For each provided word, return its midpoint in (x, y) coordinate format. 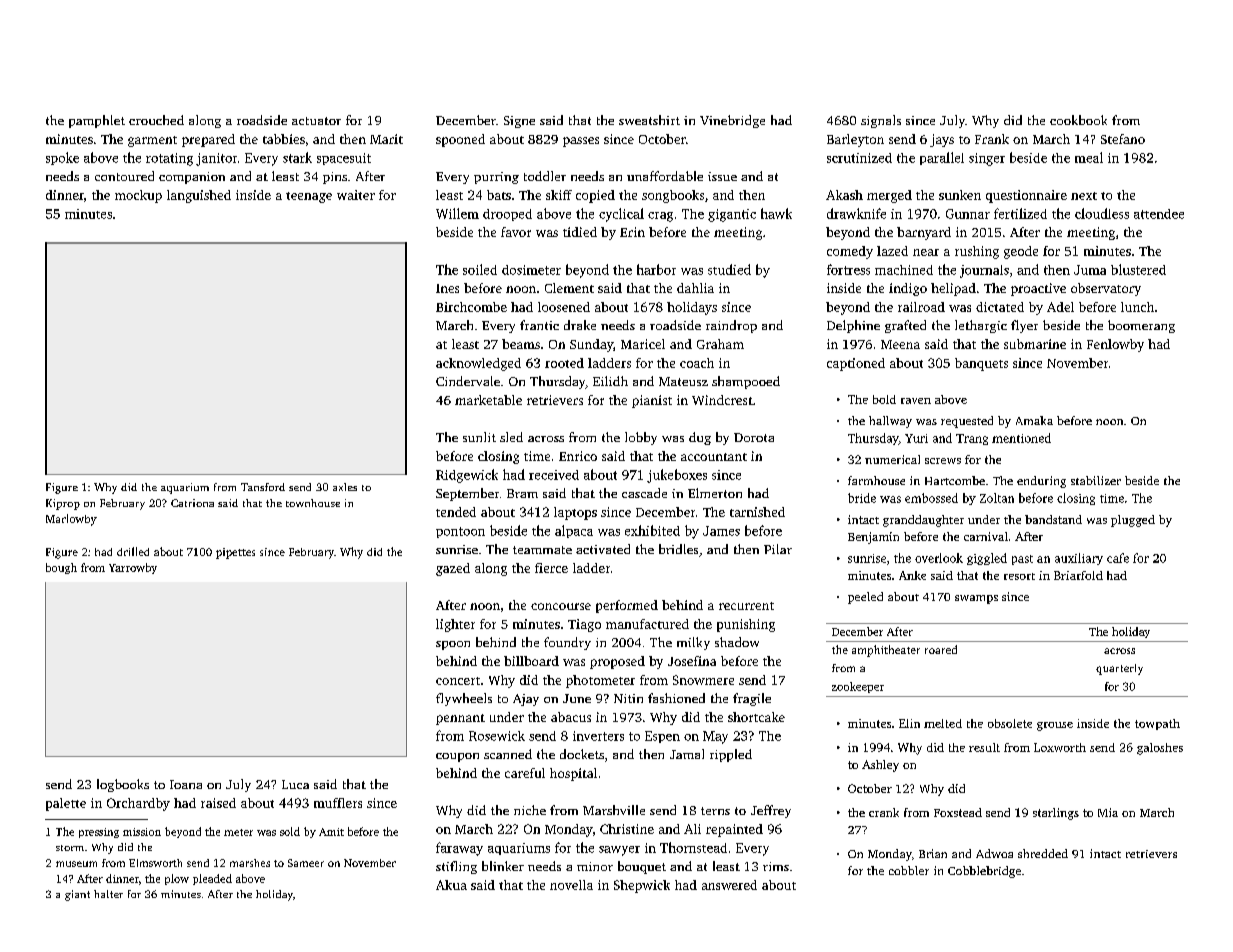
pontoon (460, 532)
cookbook (1078, 120)
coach (697, 363)
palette (66, 804)
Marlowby (71, 520)
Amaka (1034, 420)
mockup (138, 196)
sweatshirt (649, 120)
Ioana (186, 784)
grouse (1055, 726)
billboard (531, 661)
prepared (208, 140)
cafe (1118, 558)
